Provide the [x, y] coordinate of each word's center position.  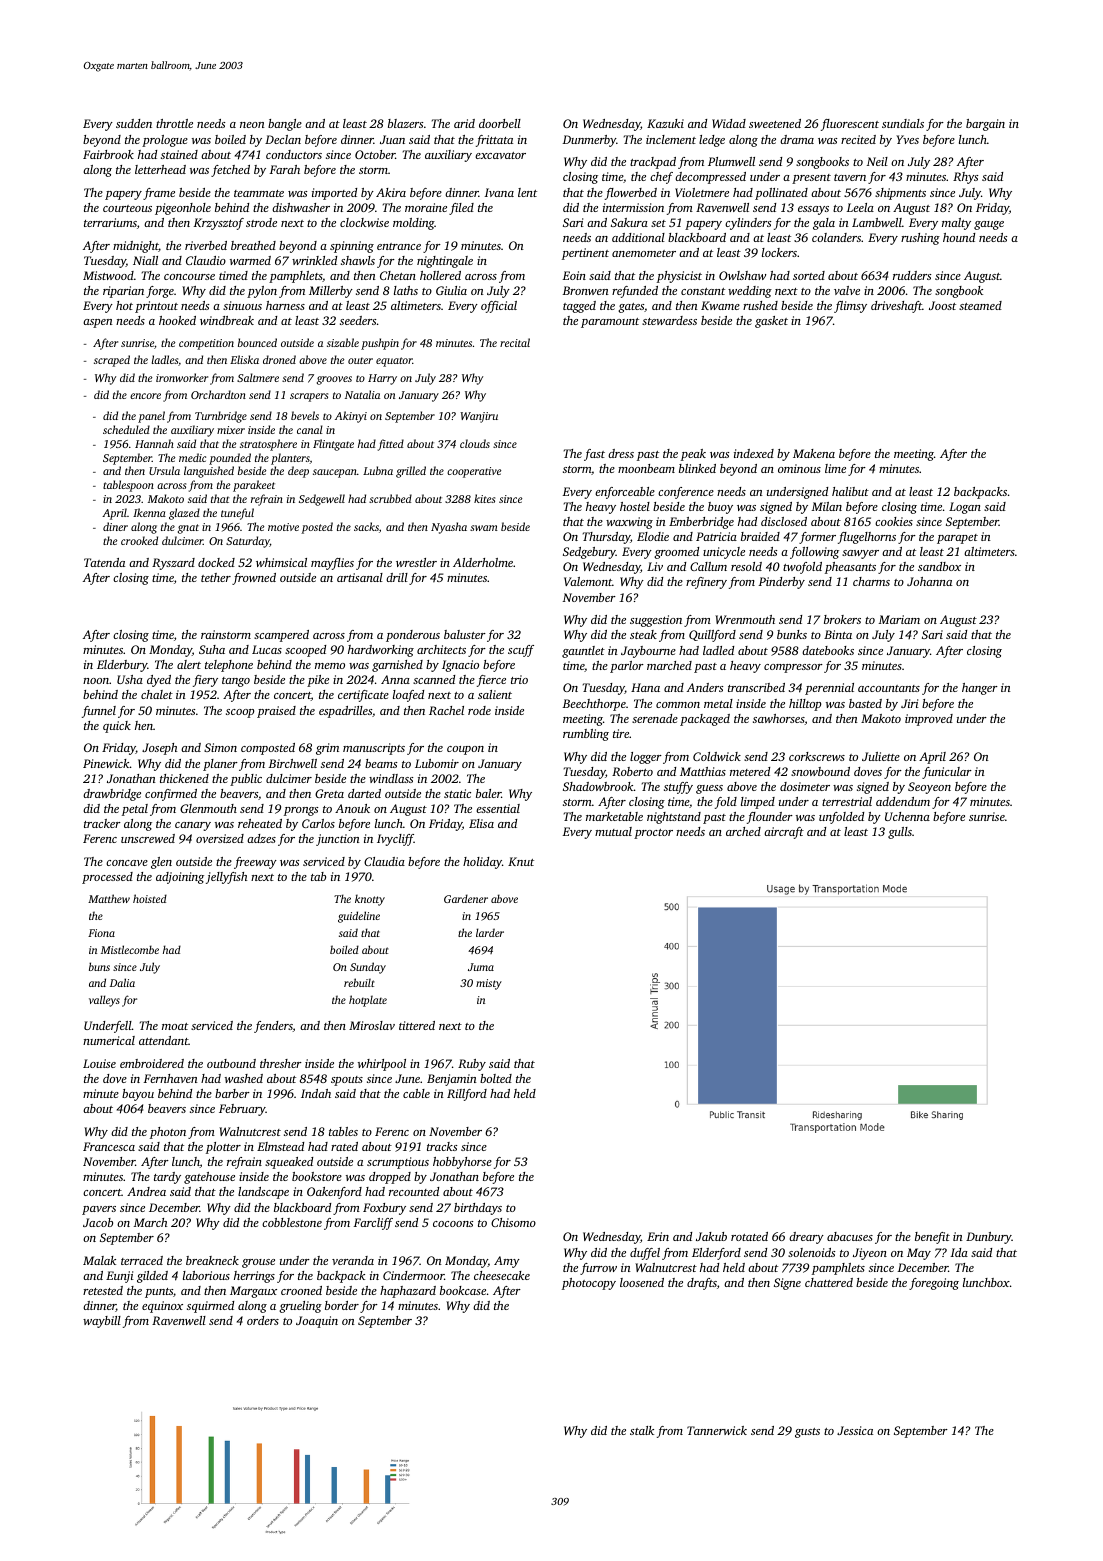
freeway [255, 863]
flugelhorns [867, 538]
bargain [985, 125]
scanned [434, 679]
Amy [507, 1262]
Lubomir [437, 763]
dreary [806, 1238]
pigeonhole [183, 209]
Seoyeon [929, 788]
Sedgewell [322, 500]
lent [527, 192]
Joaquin [317, 1322]
